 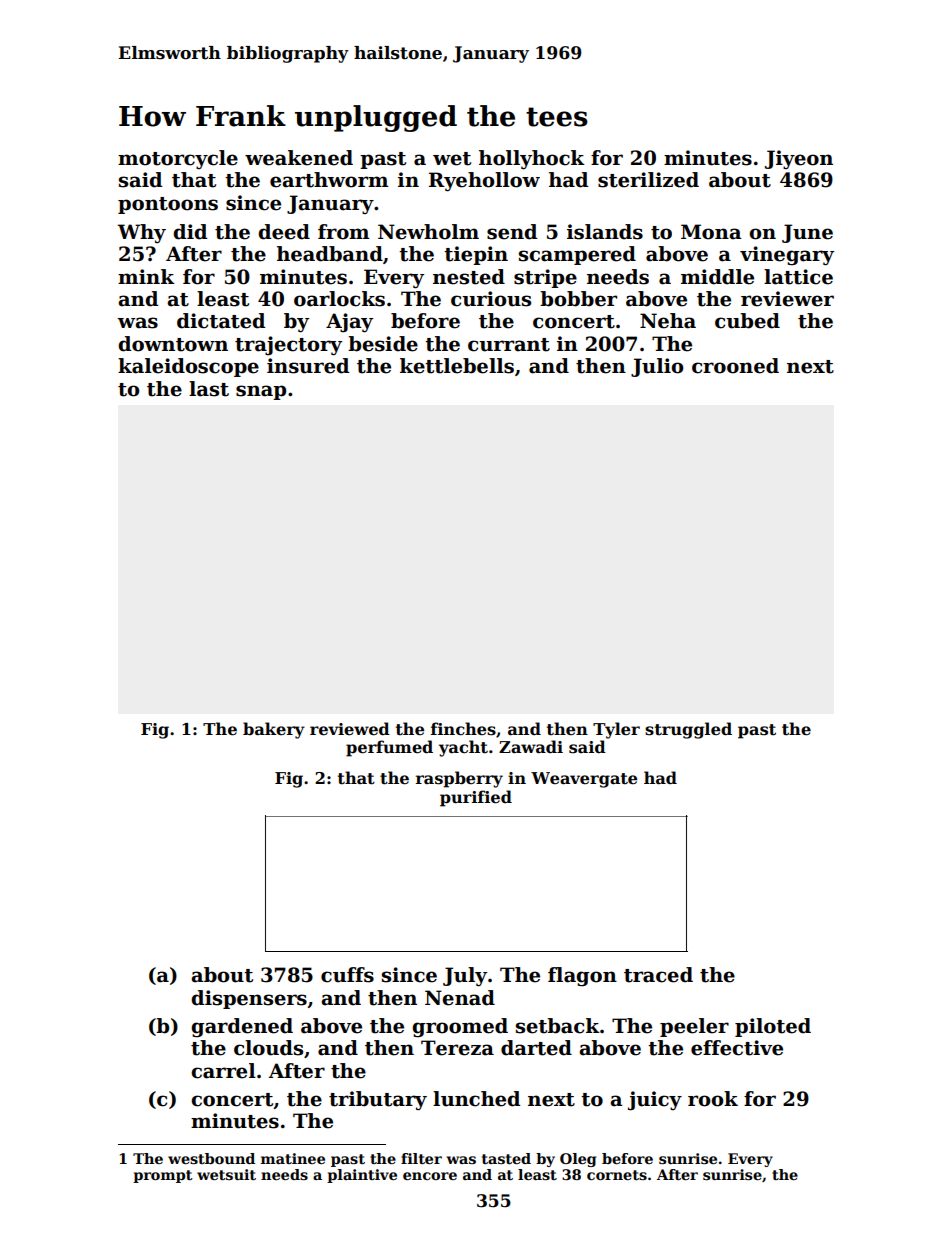 What do you see at coordinates (463, 729) in the page?
I see `finches` at bounding box center [463, 729].
